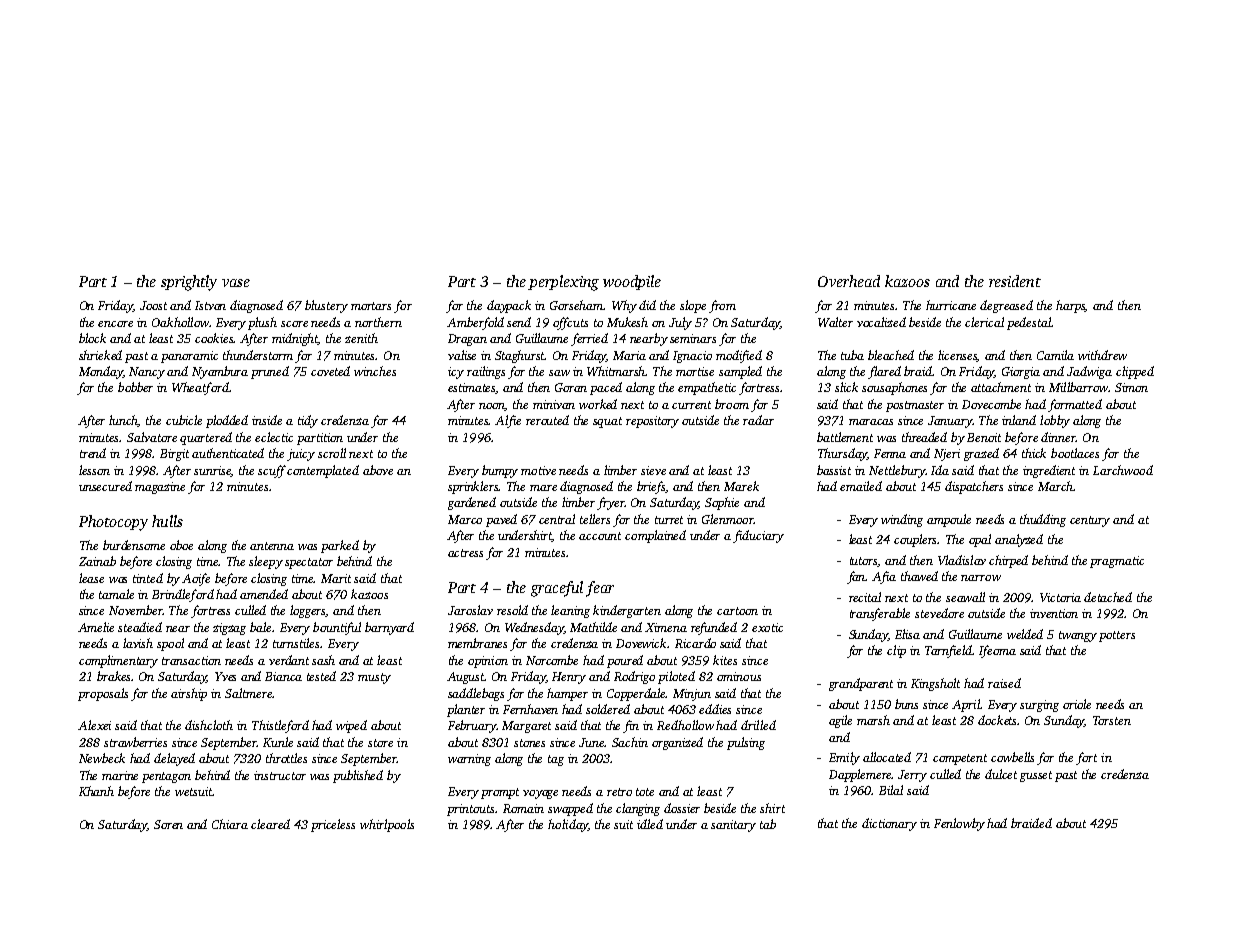  Describe the element at coordinates (889, 824) in the screenshot. I see `dictionary` at that location.
